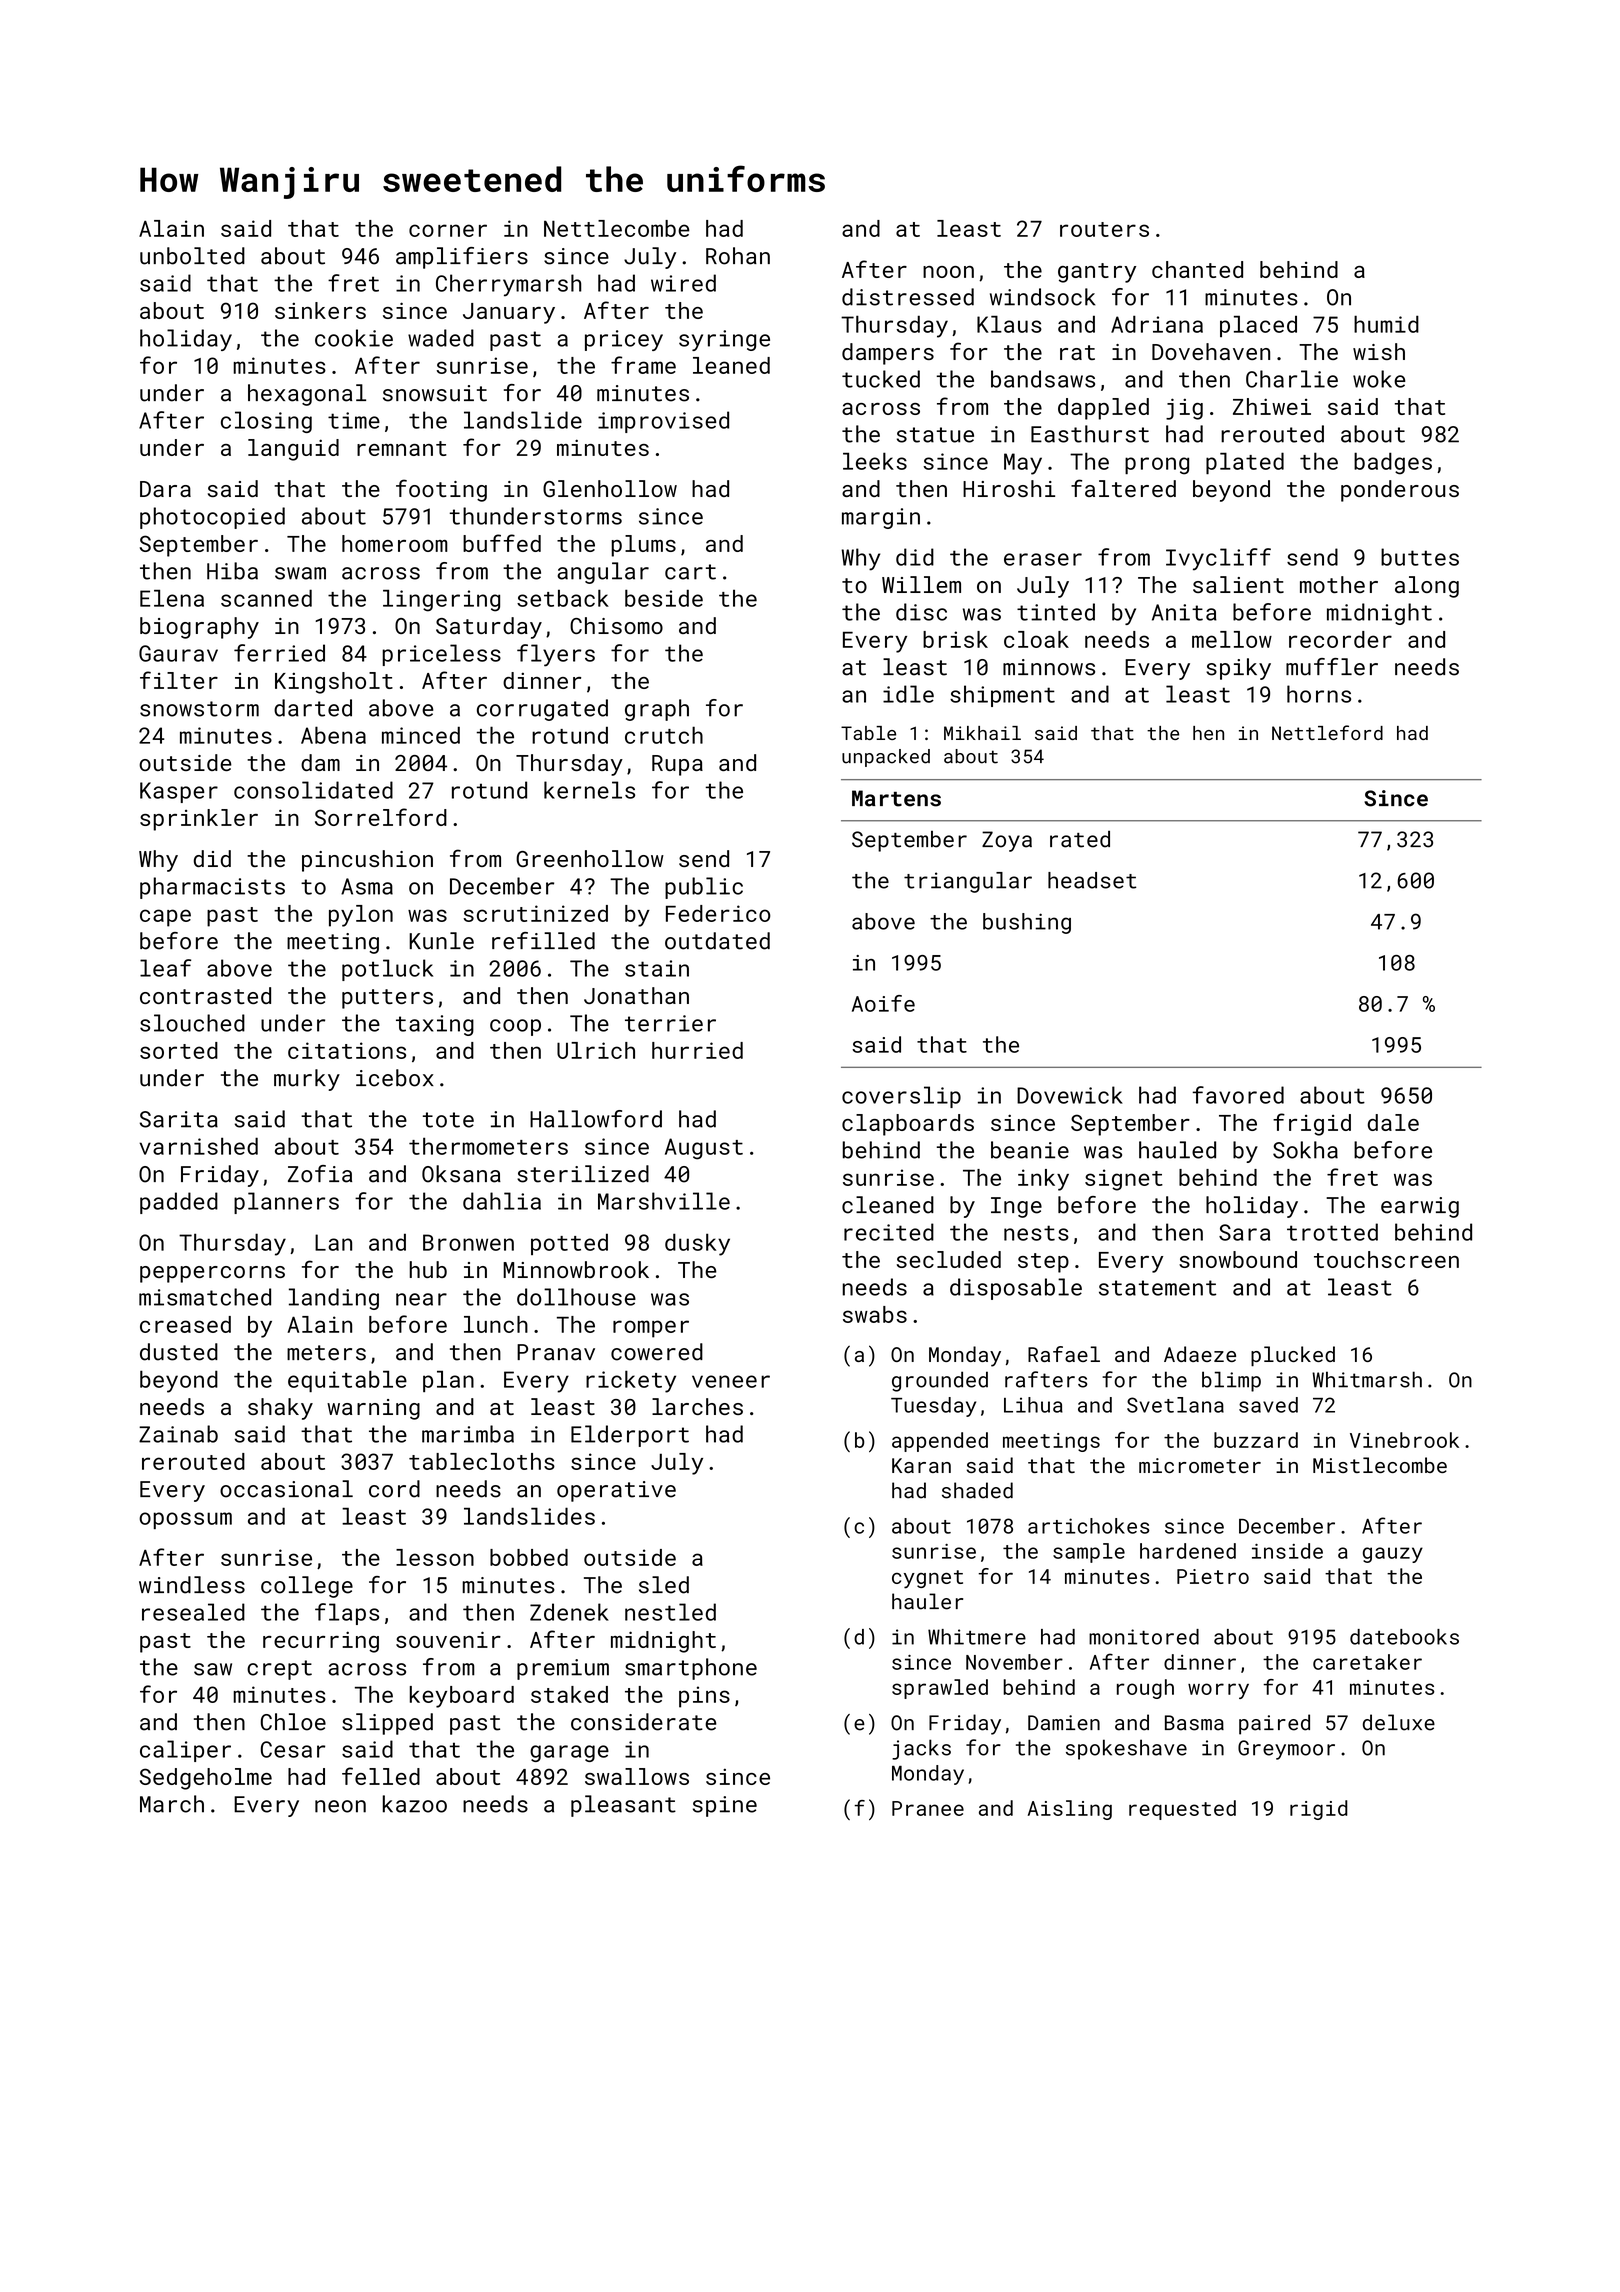 The height and width of the image is (2292, 1620). Describe the element at coordinates (1238, 1095) in the image. I see `favored` at that location.
